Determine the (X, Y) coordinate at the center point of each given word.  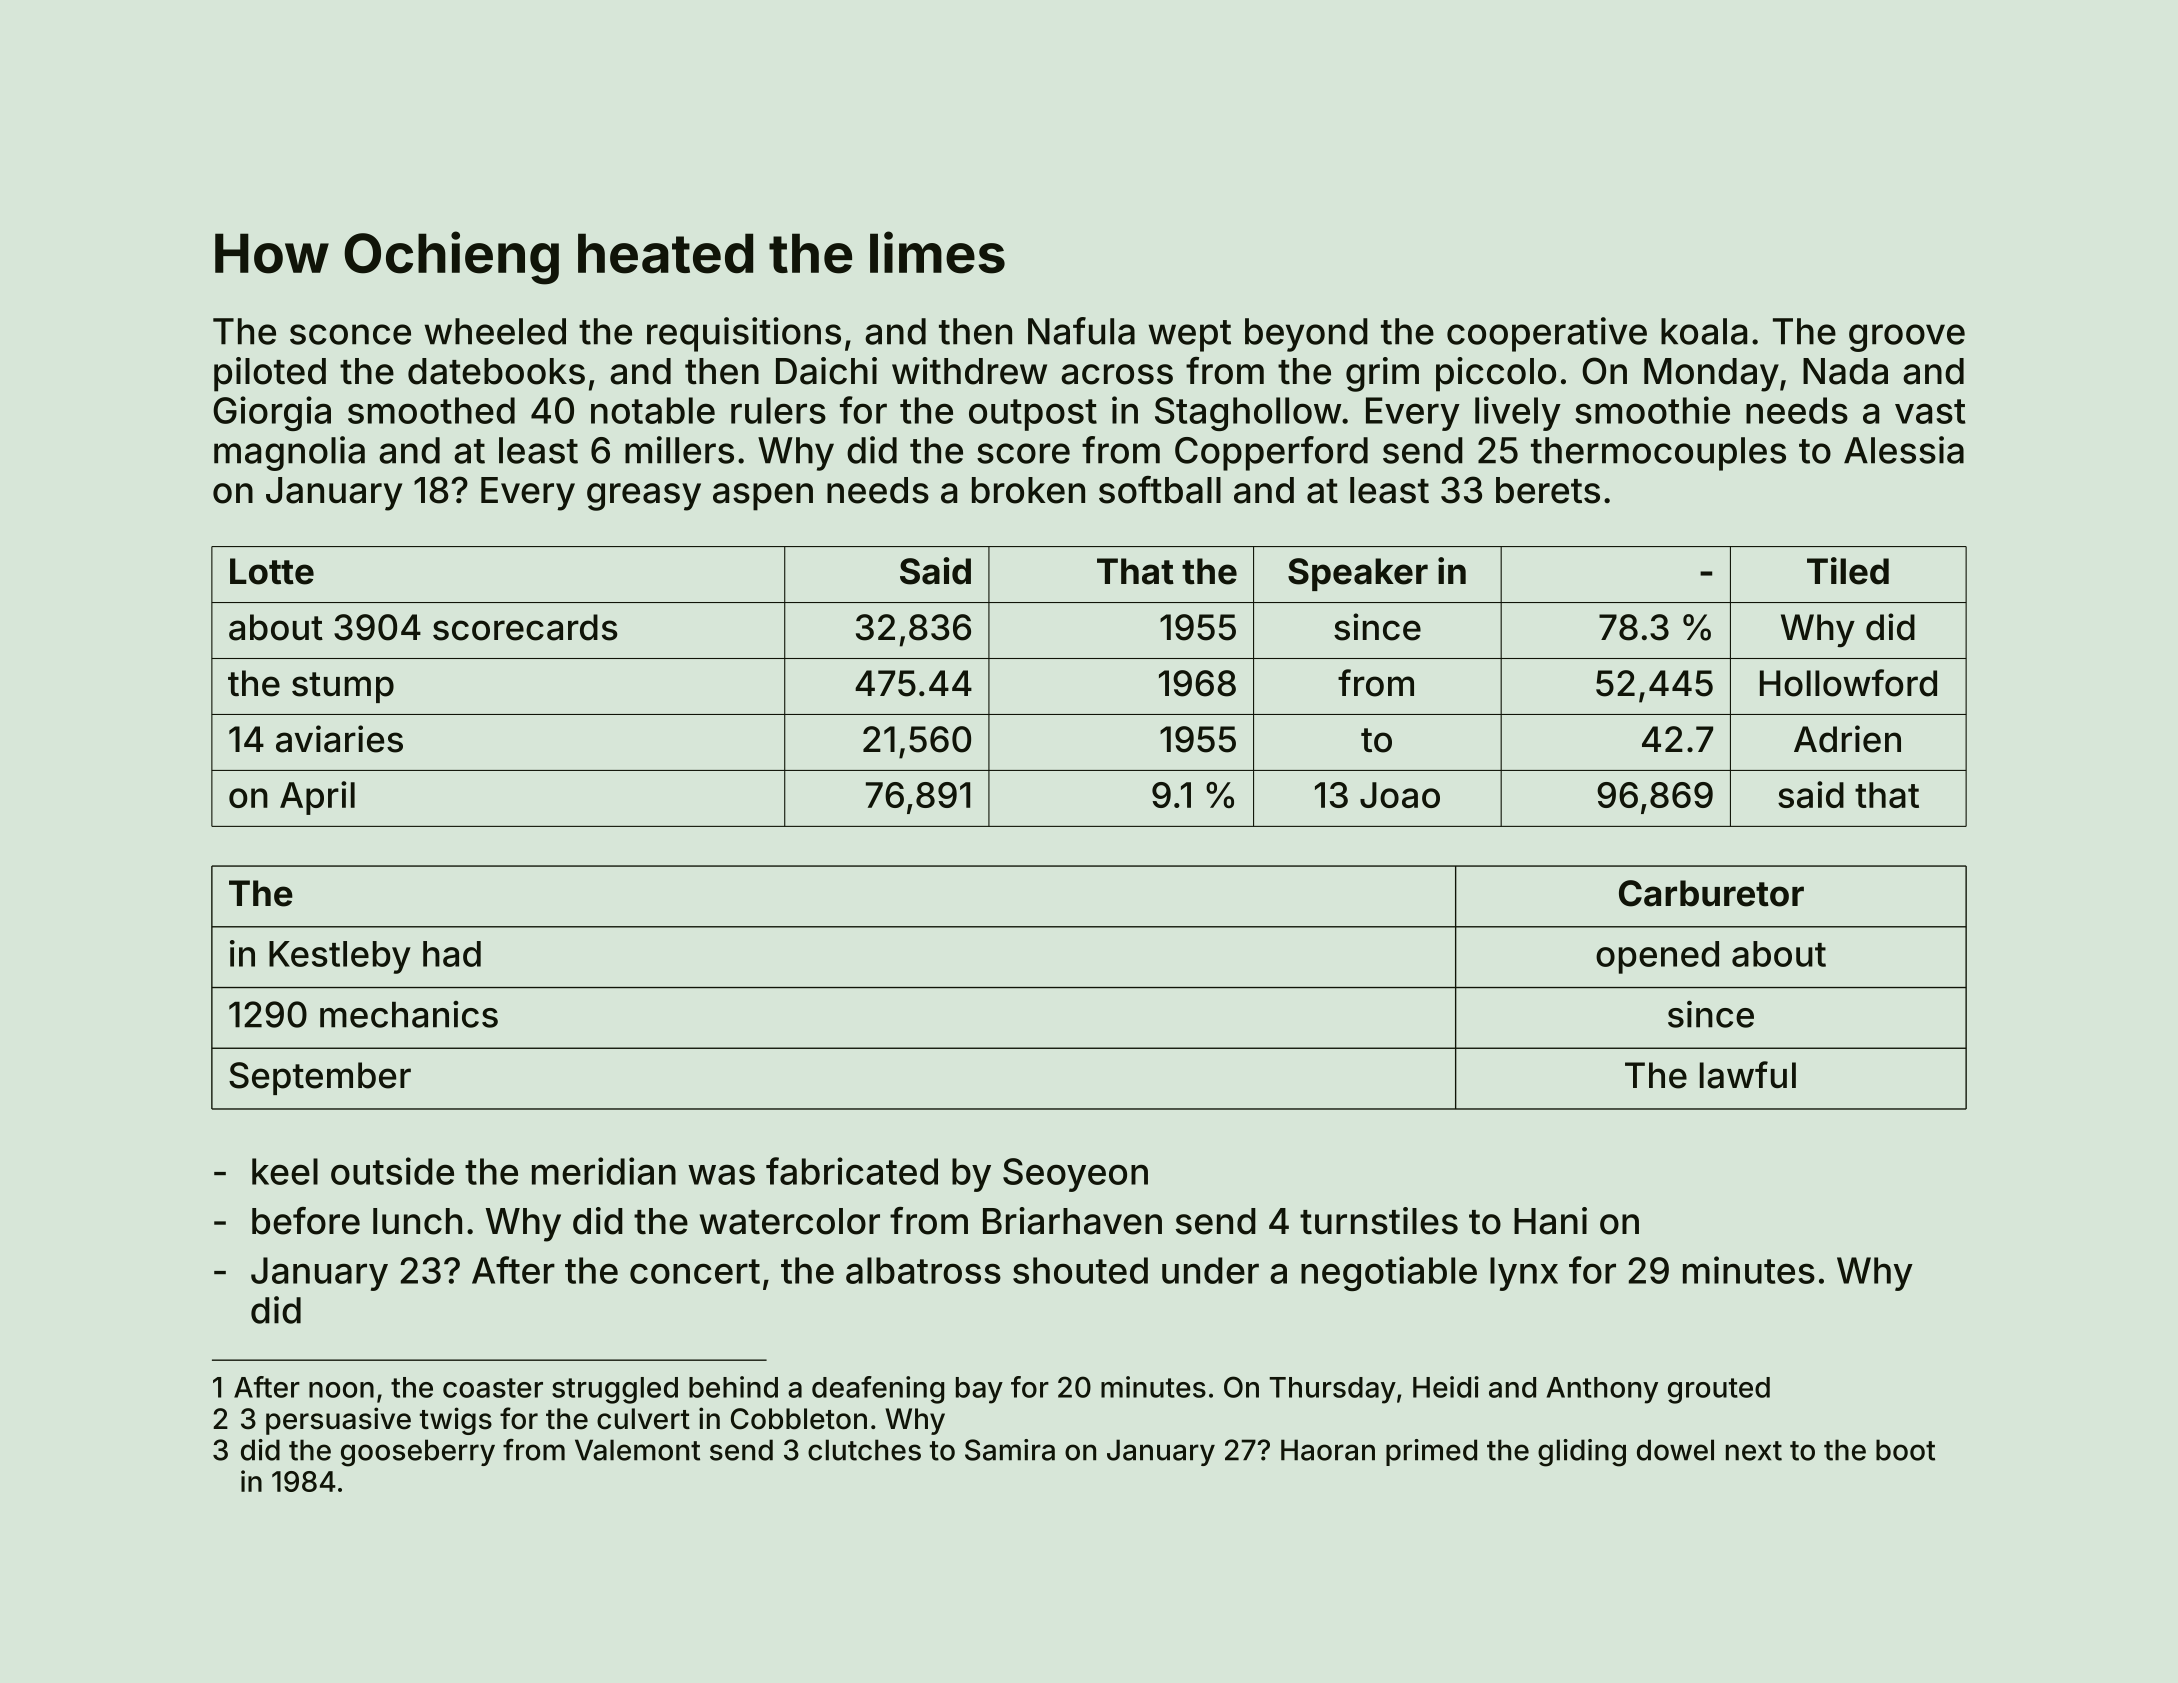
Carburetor (1711, 893)
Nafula (1081, 331)
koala (1704, 331)
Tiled (1848, 571)
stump (343, 687)
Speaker (1358, 574)
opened (1657, 957)
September (320, 1078)
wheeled (495, 331)
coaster (493, 1388)
